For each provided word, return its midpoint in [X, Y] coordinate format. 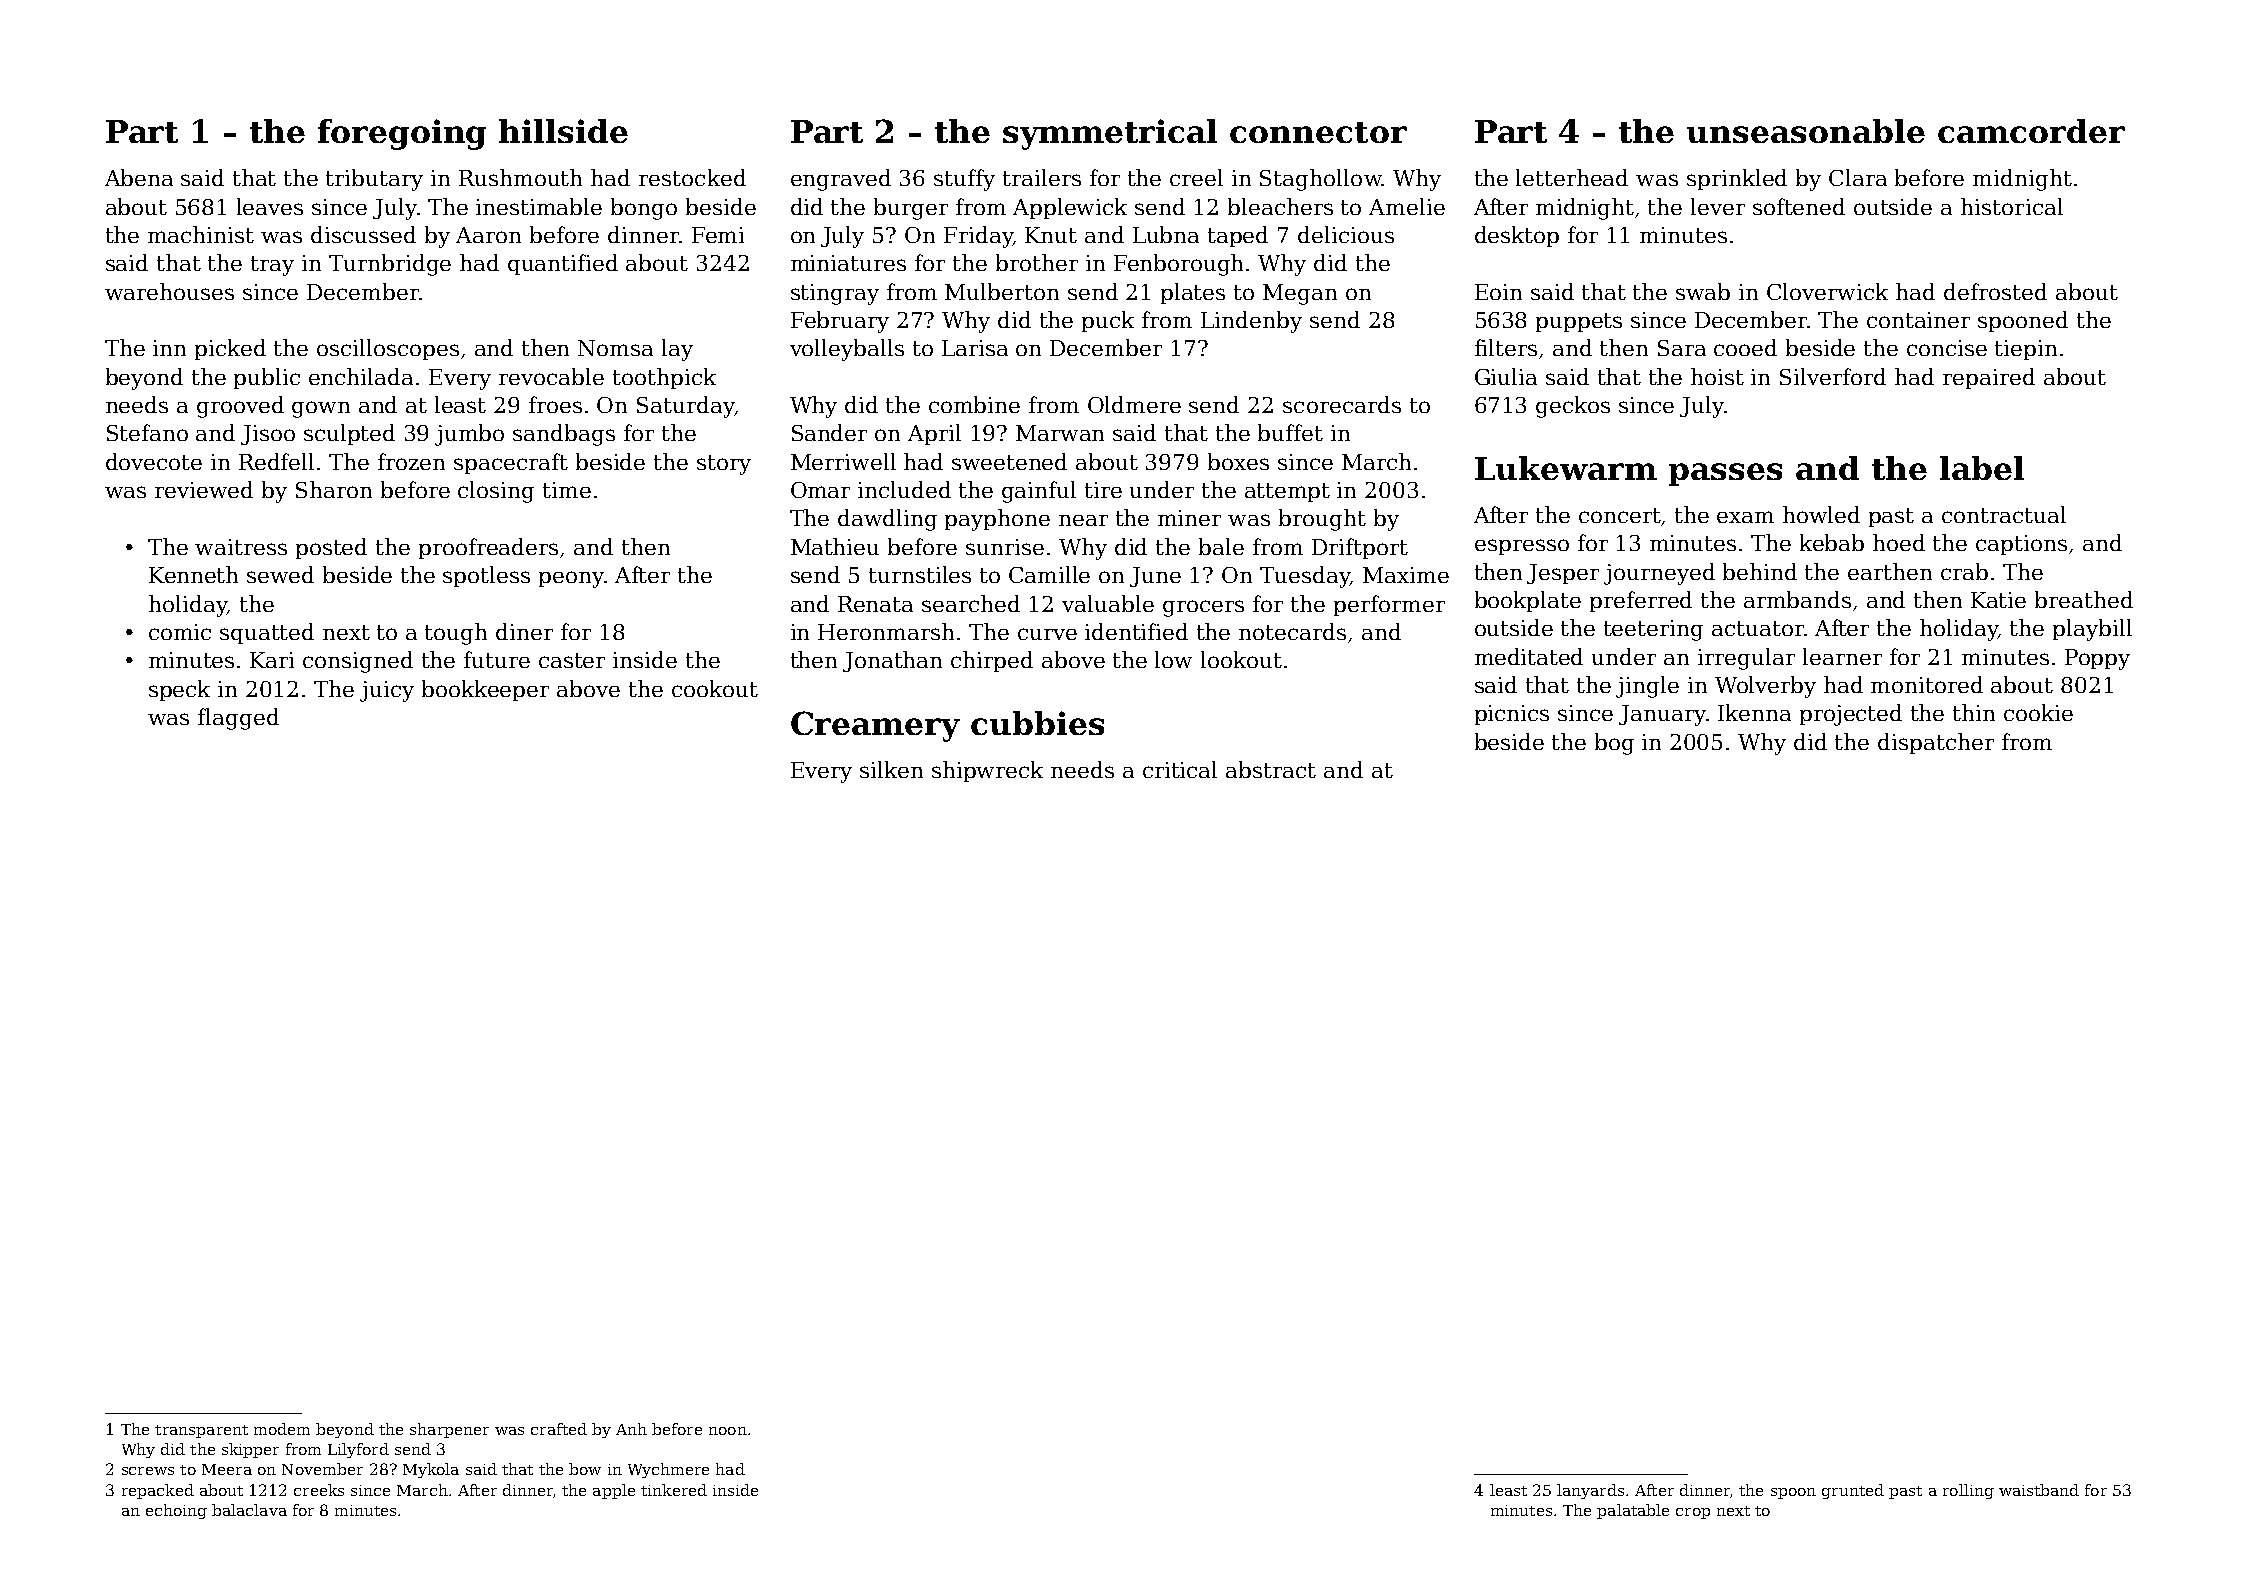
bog [1614, 744]
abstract [1271, 769]
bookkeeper [485, 690]
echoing [176, 1511]
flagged [238, 719]
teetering [1653, 630]
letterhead [1572, 177]
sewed [280, 574]
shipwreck [987, 771]
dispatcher [1936, 743]
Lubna [1166, 234]
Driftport [1360, 548]
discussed [363, 234]
